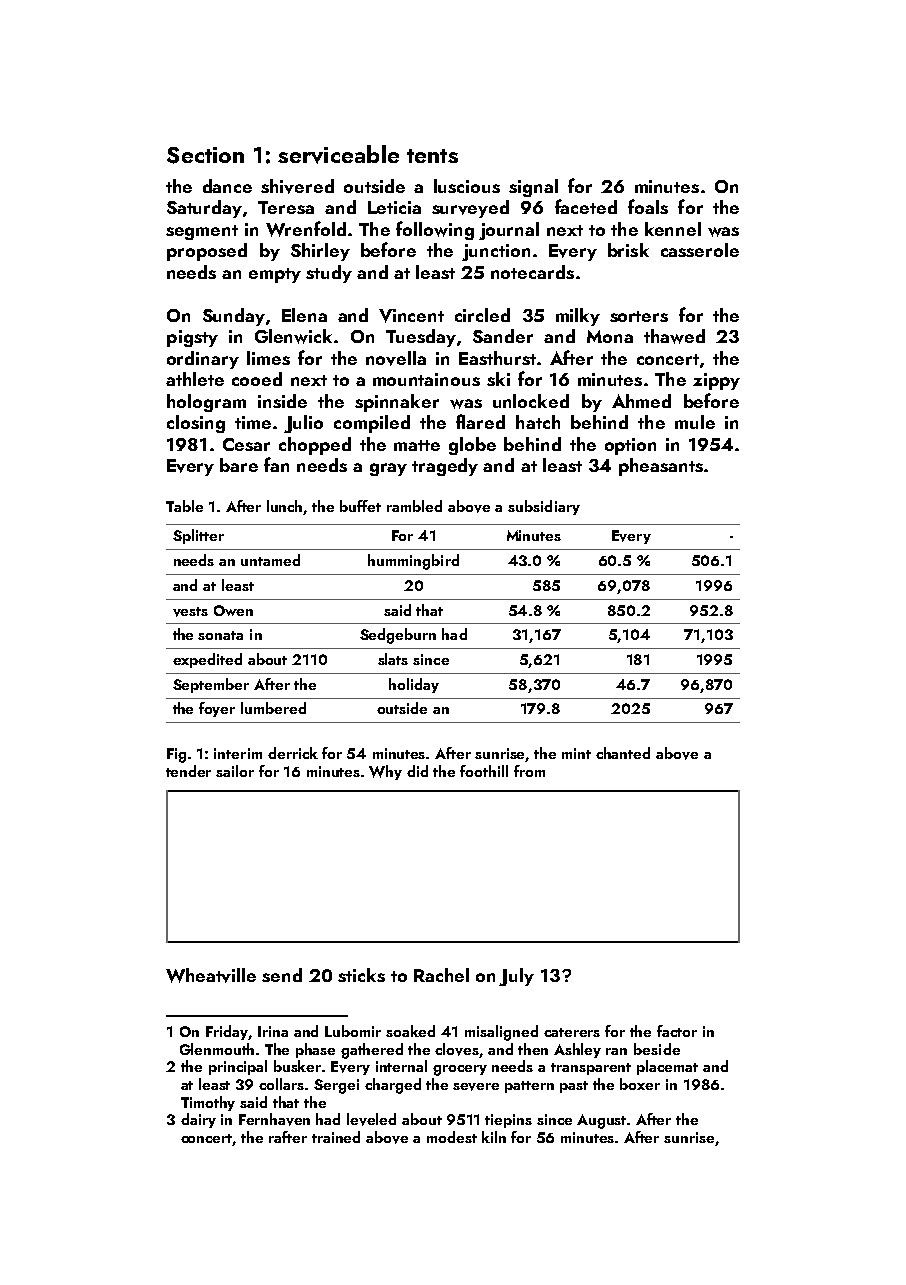 This screenshot has width=906, height=1285. What do you see at coordinates (484, 771) in the screenshot?
I see `foothill` at bounding box center [484, 771].
